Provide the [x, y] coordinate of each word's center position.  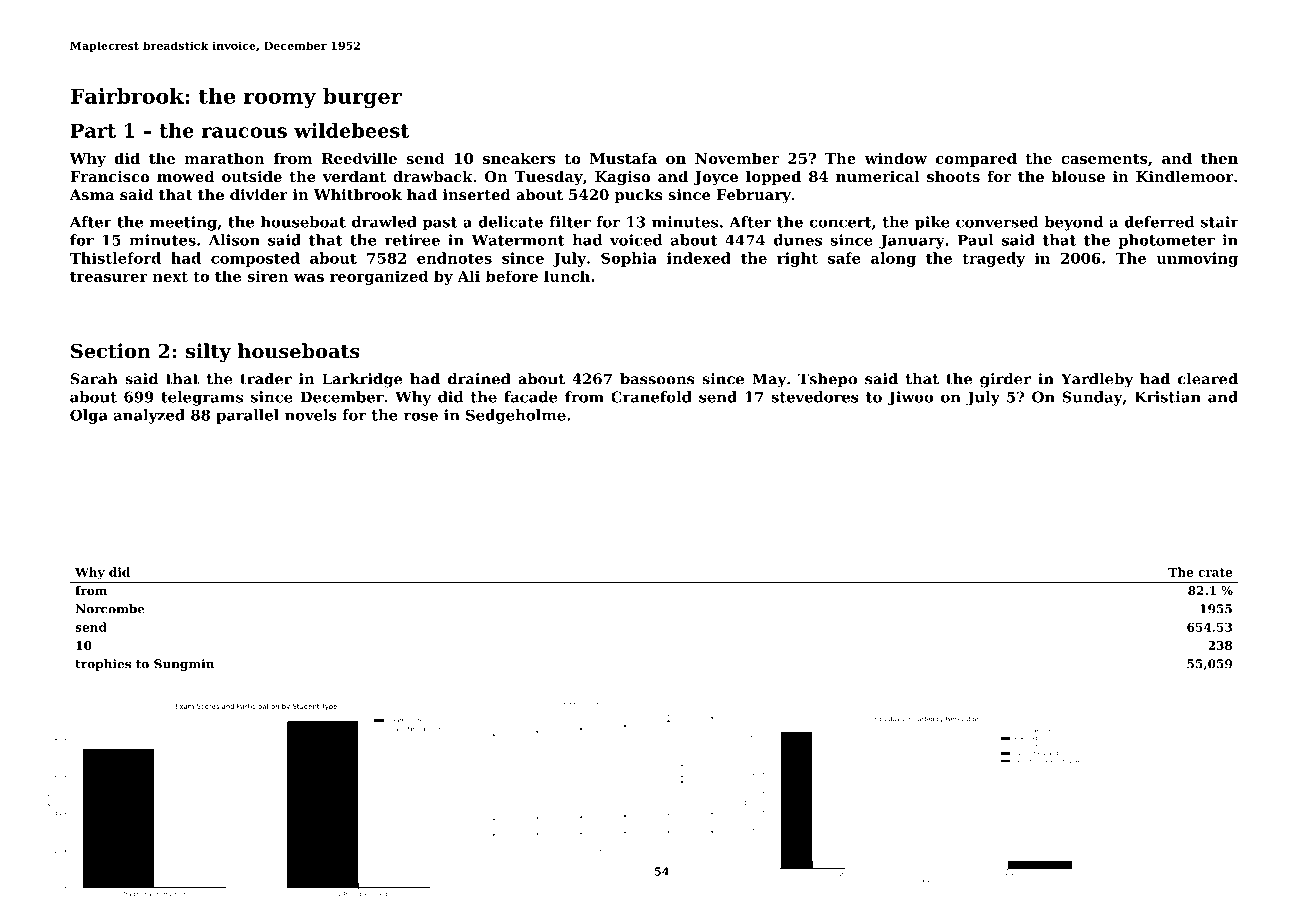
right [797, 259]
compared [976, 159]
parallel [247, 416]
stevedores [815, 397]
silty [208, 353]
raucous [244, 132]
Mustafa [623, 158]
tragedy [994, 259]
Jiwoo [910, 398]
